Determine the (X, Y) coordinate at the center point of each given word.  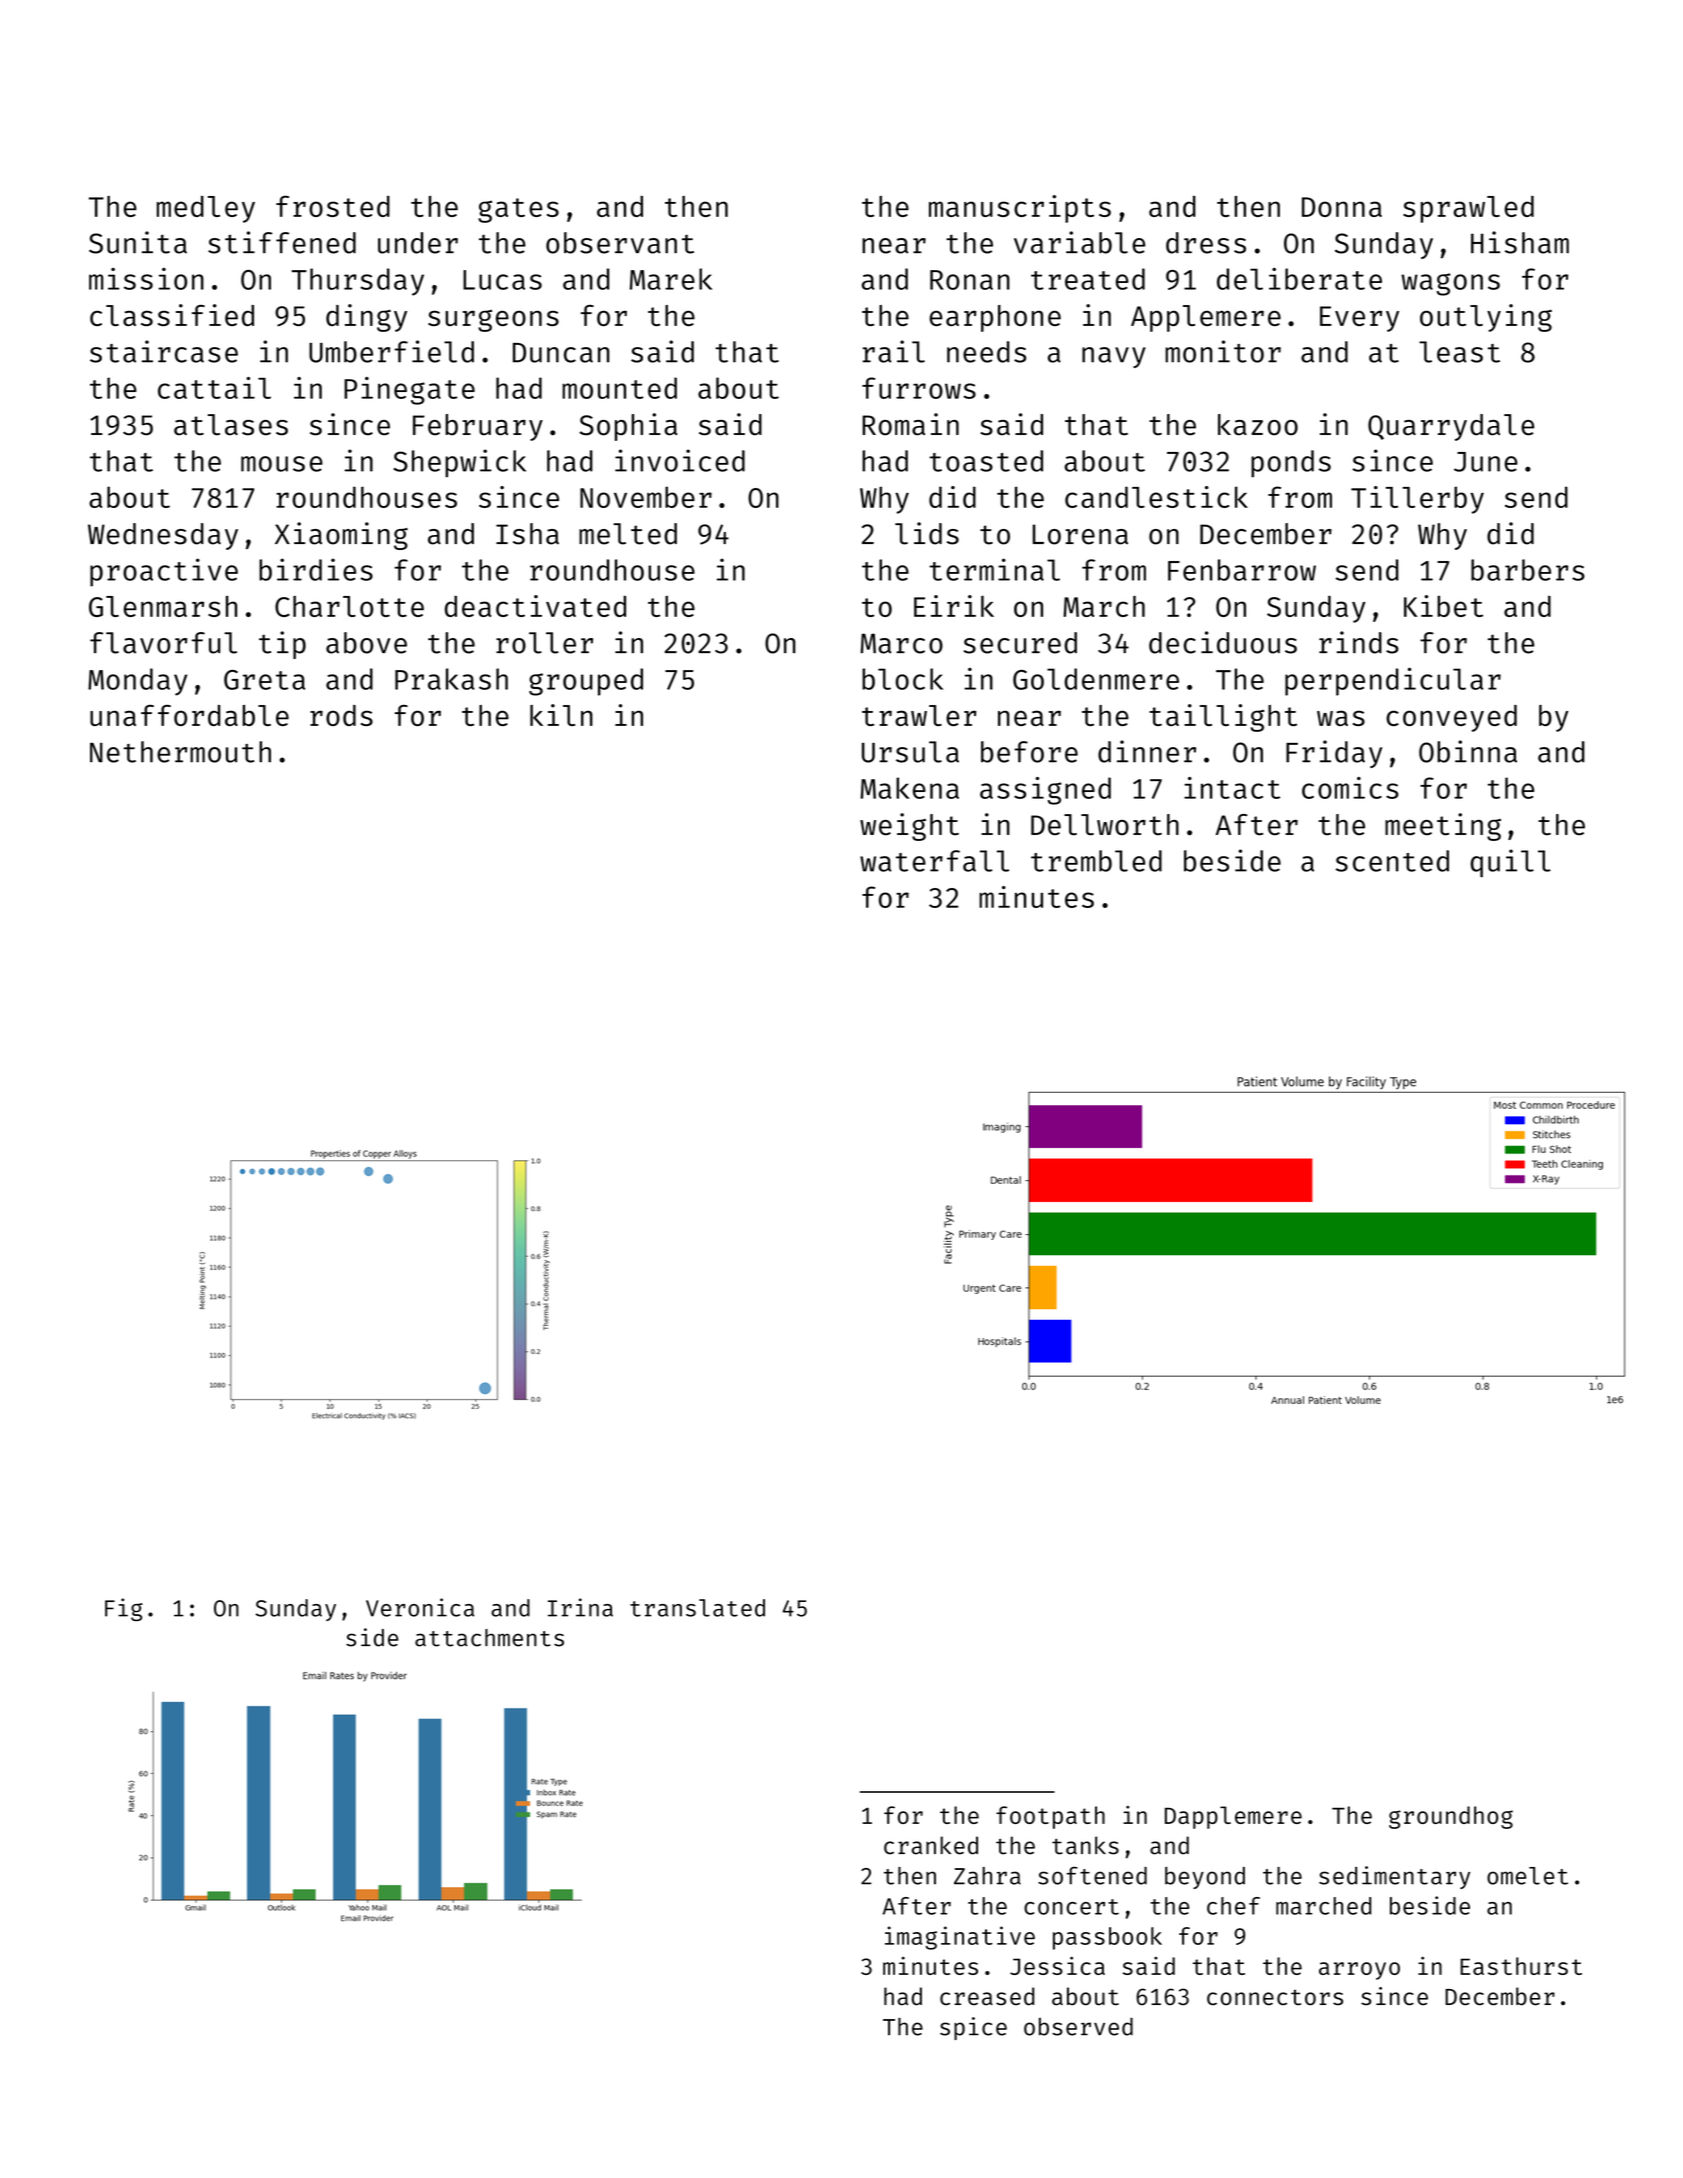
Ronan (970, 280)
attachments (489, 1638)
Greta (264, 680)
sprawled (1468, 209)
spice (973, 2028)
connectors (1275, 1997)
